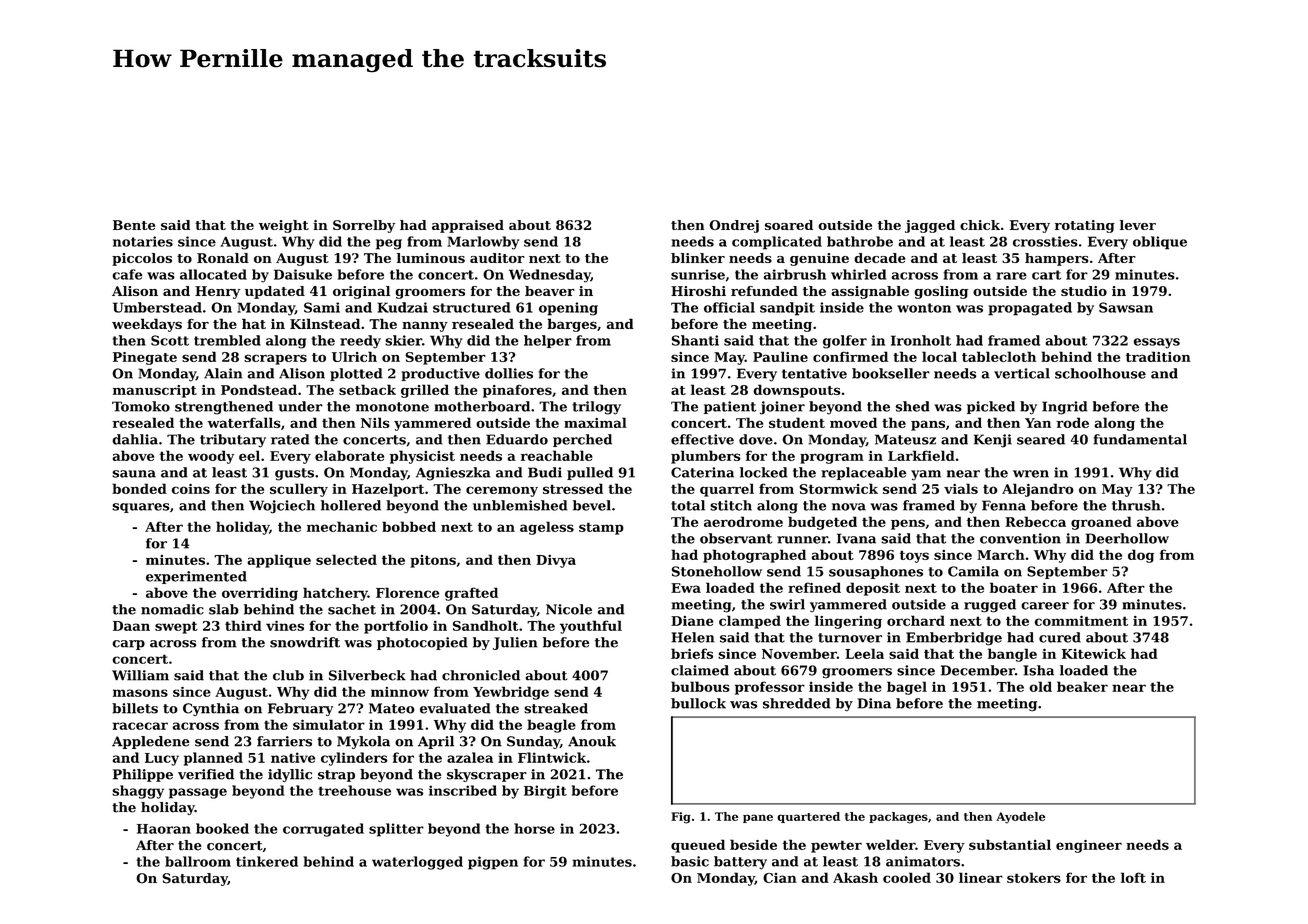  I want to click on Kilnstead, so click(325, 323).
